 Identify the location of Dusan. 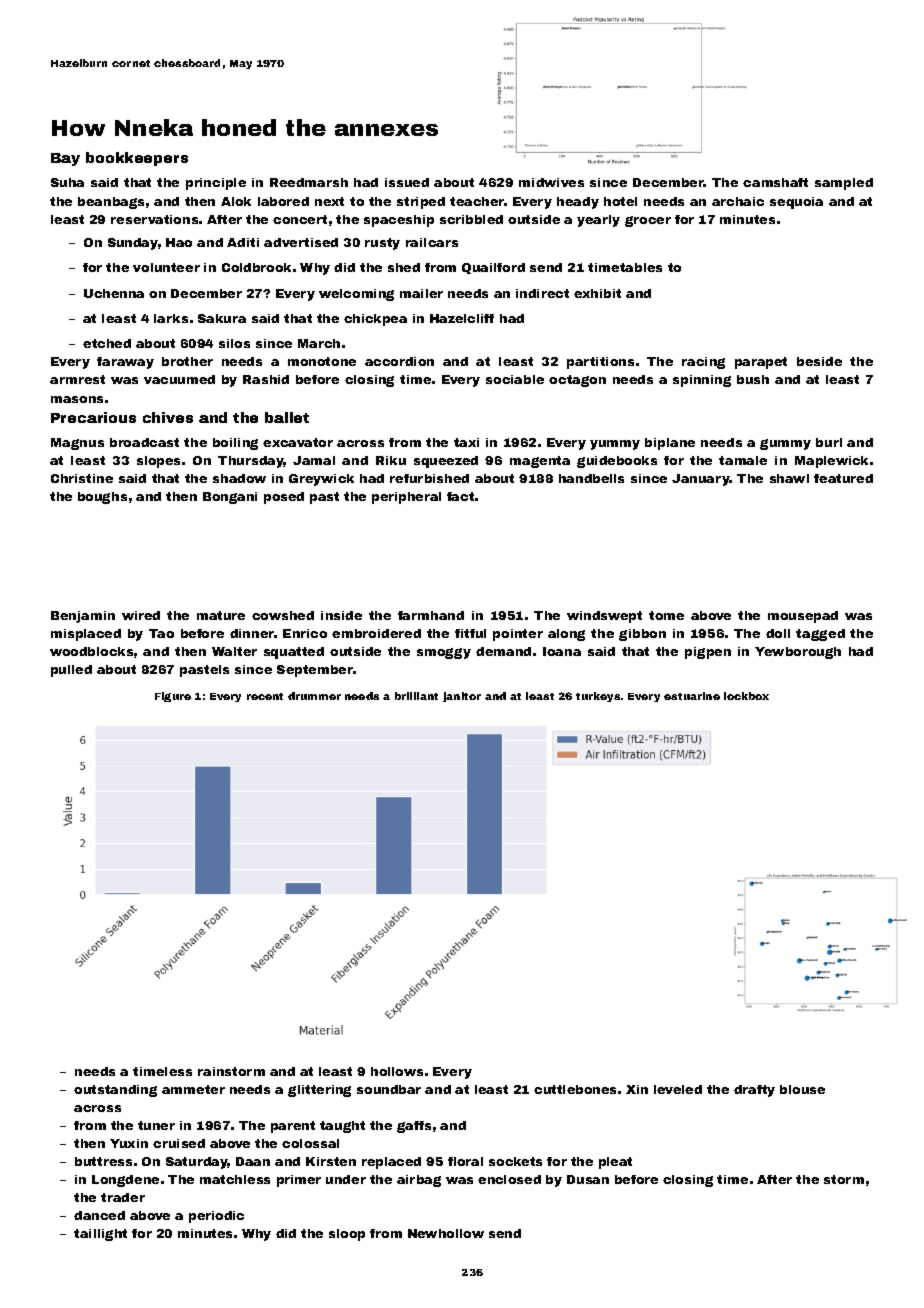
(588, 1179).
